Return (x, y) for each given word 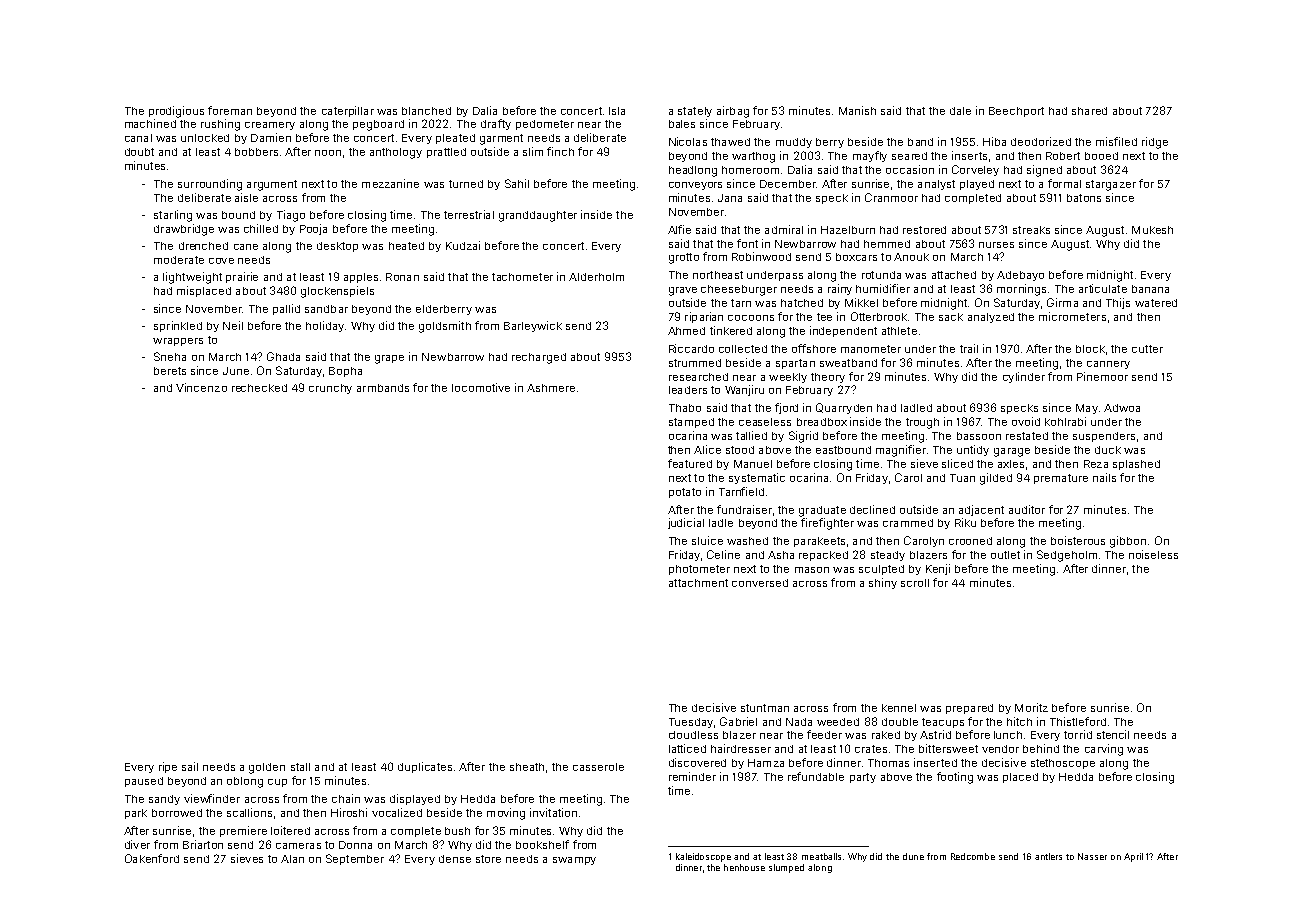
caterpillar (348, 111)
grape (389, 359)
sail (190, 766)
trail (969, 348)
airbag (733, 112)
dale (960, 111)
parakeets (819, 542)
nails (1104, 477)
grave (683, 291)
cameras (298, 846)
